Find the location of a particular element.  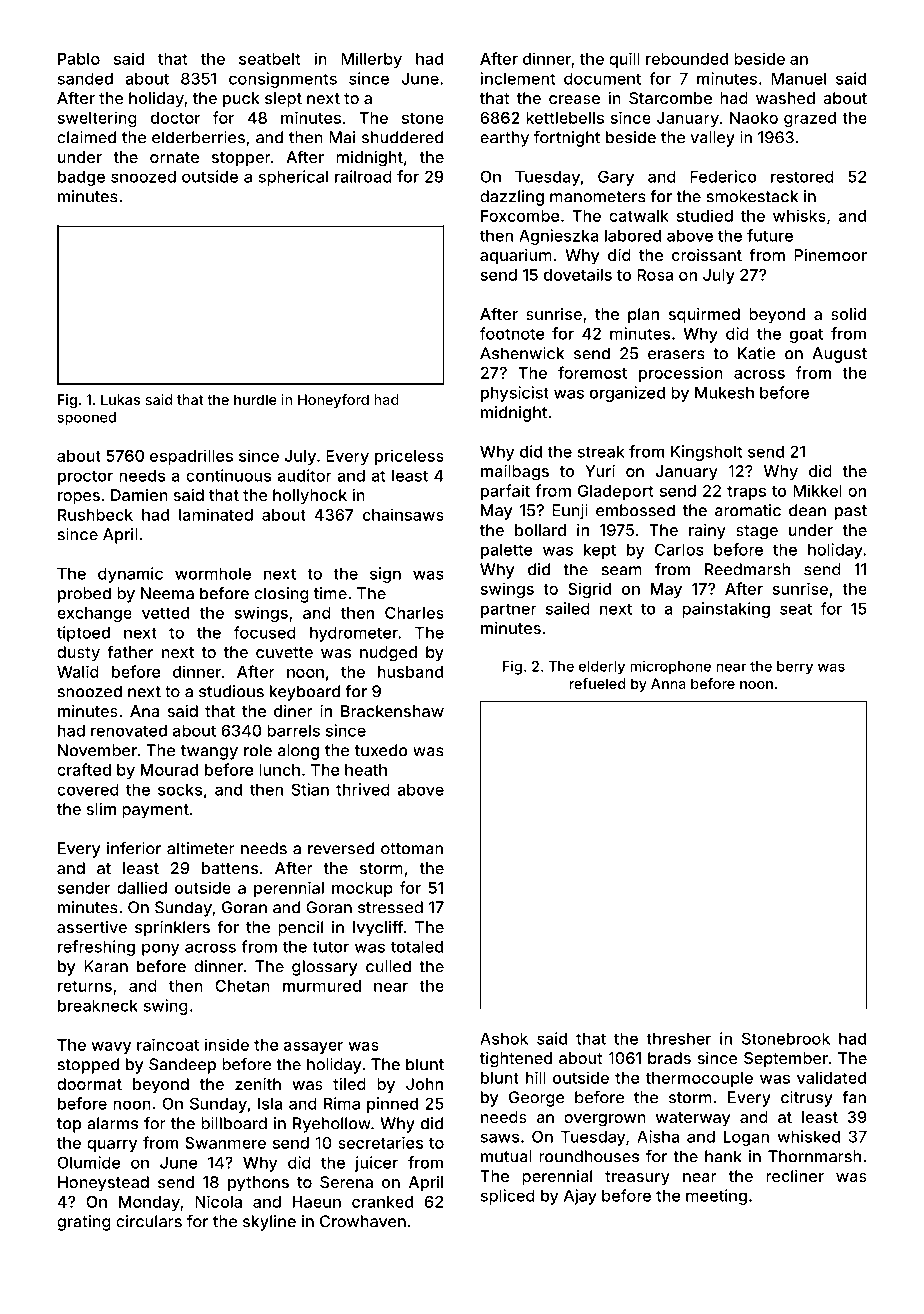

ornate is located at coordinates (174, 157).
